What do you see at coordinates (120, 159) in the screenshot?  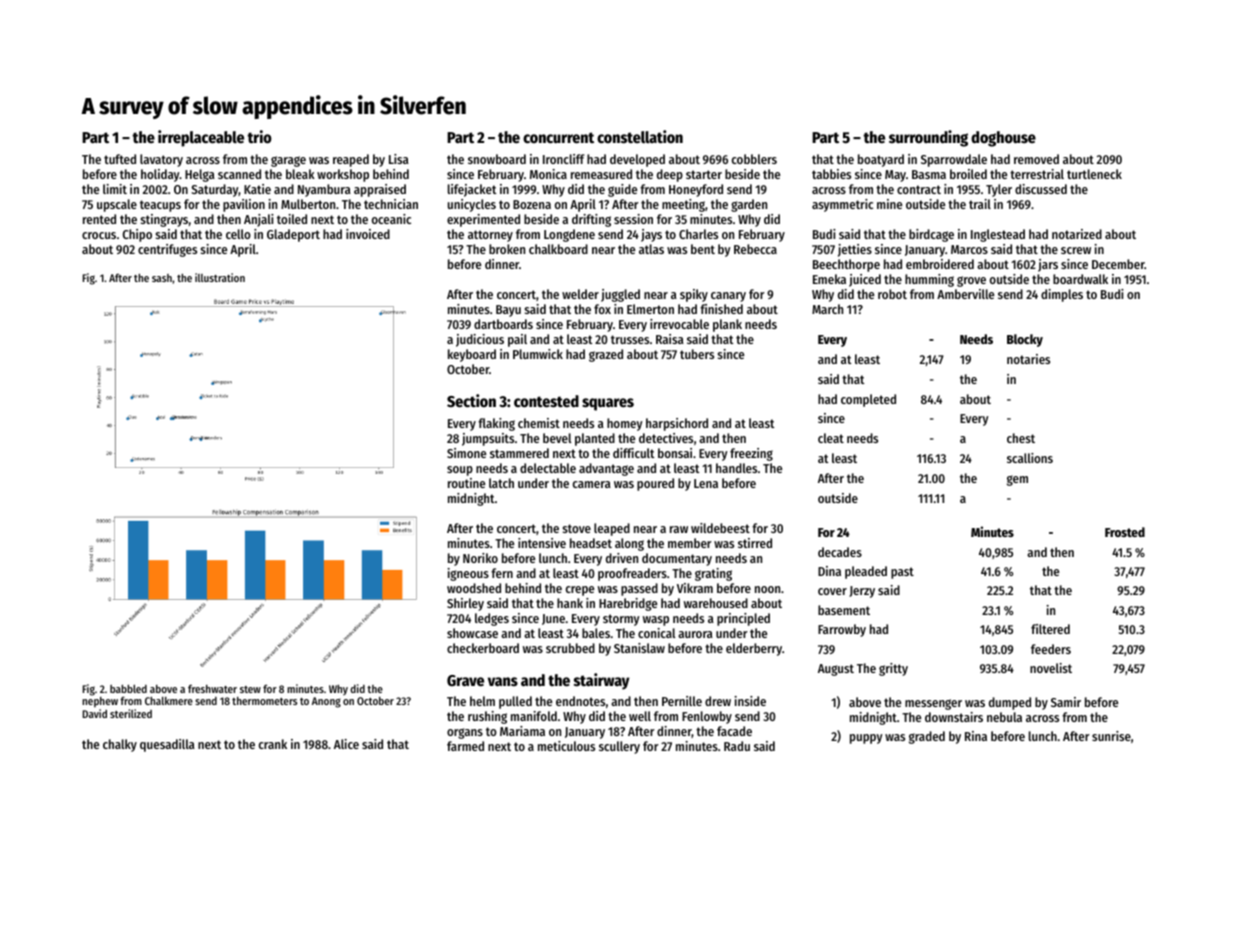 I see `tufted` at bounding box center [120, 159].
